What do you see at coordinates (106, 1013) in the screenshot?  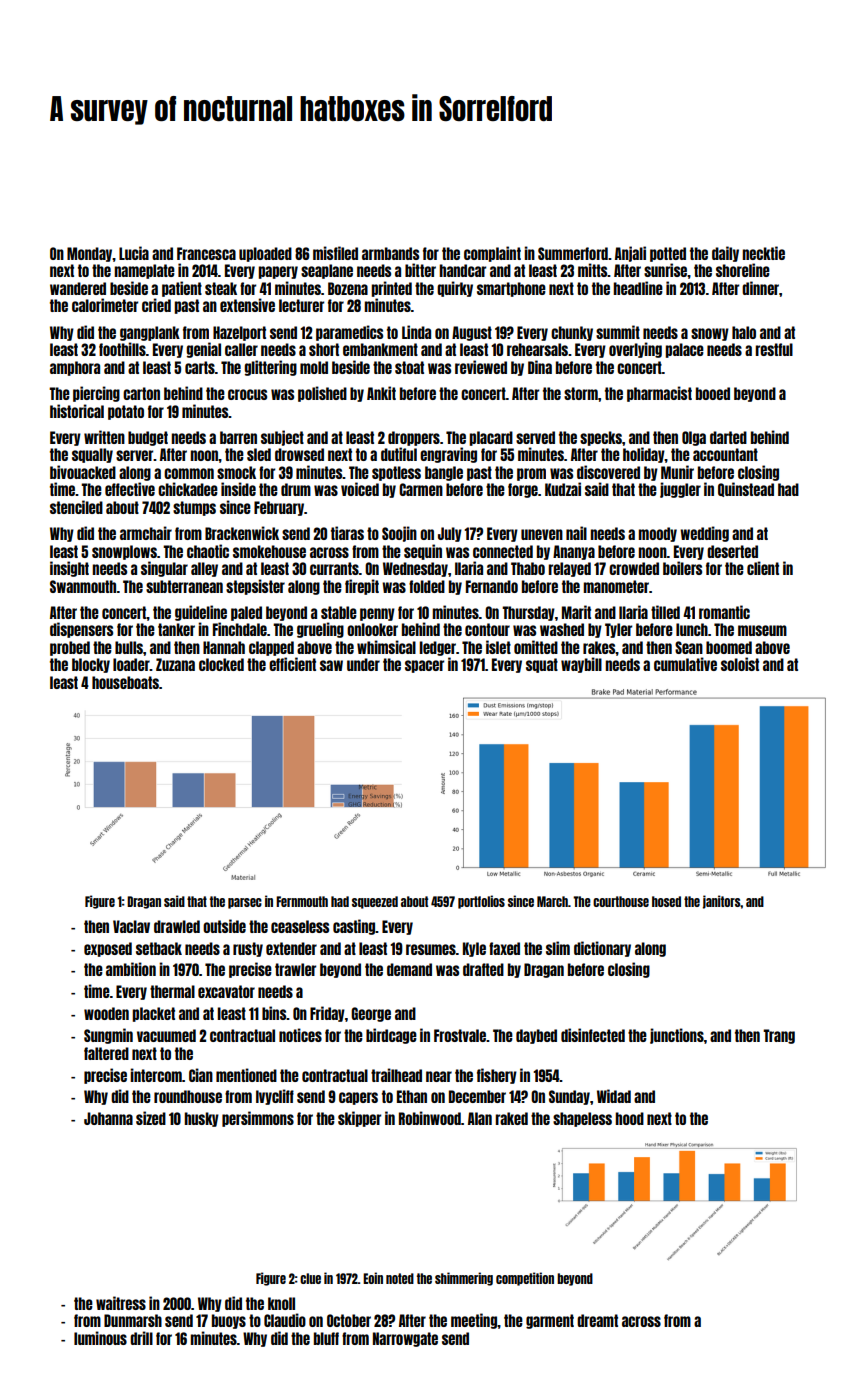 I see `wooden` at bounding box center [106, 1013].
